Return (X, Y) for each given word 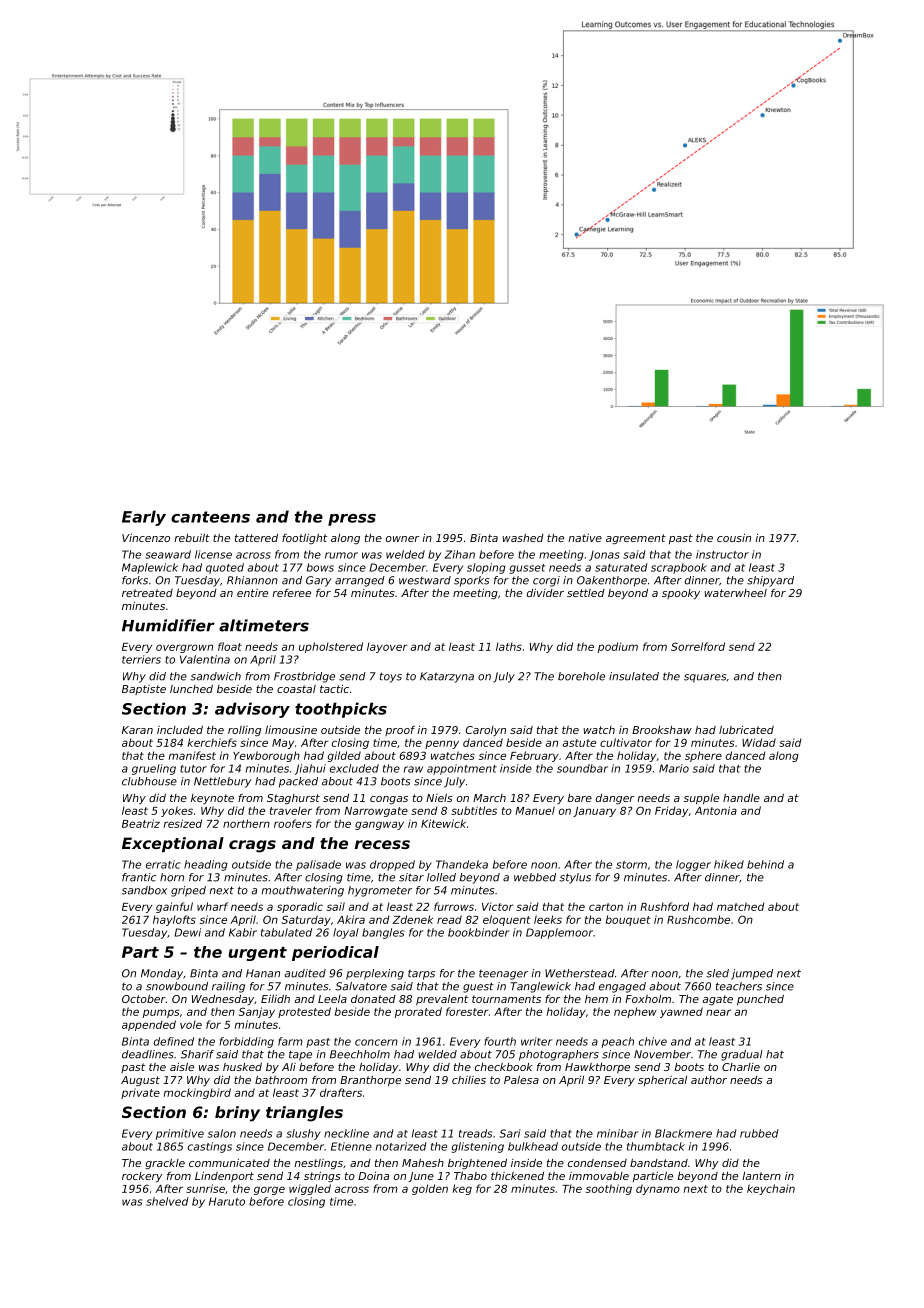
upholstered (331, 647)
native (585, 537)
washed (523, 537)
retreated (147, 593)
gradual (742, 1055)
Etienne (351, 1146)
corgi (546, 581)
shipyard (770, 581)
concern (376, 1042)
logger (693, 865)
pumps (161, 1013)
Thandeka (462, 864)
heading (206, 865)
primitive (180, 1134)
